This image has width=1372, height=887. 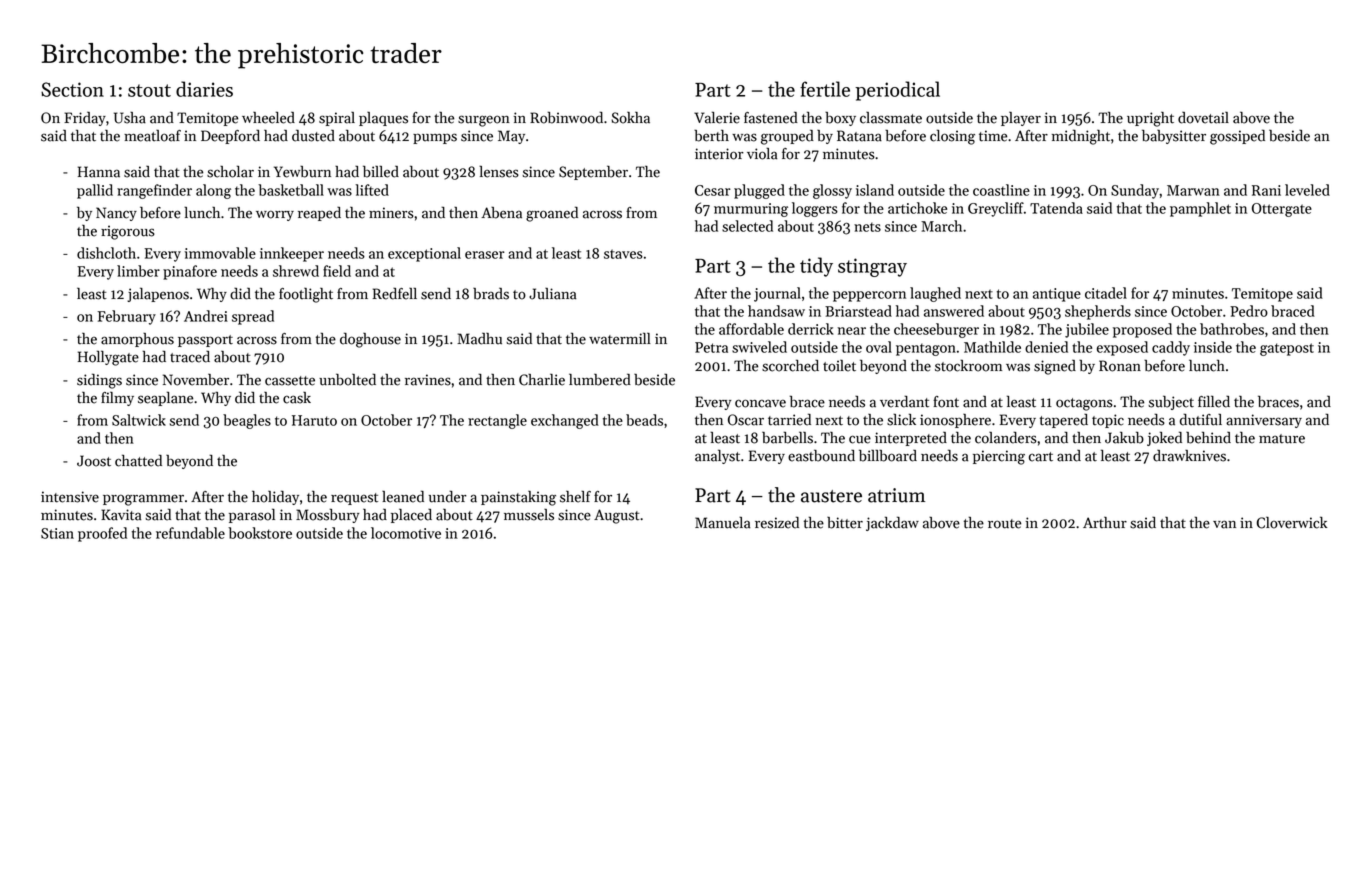 I want to click on Section, so click(x=72, y=89).
